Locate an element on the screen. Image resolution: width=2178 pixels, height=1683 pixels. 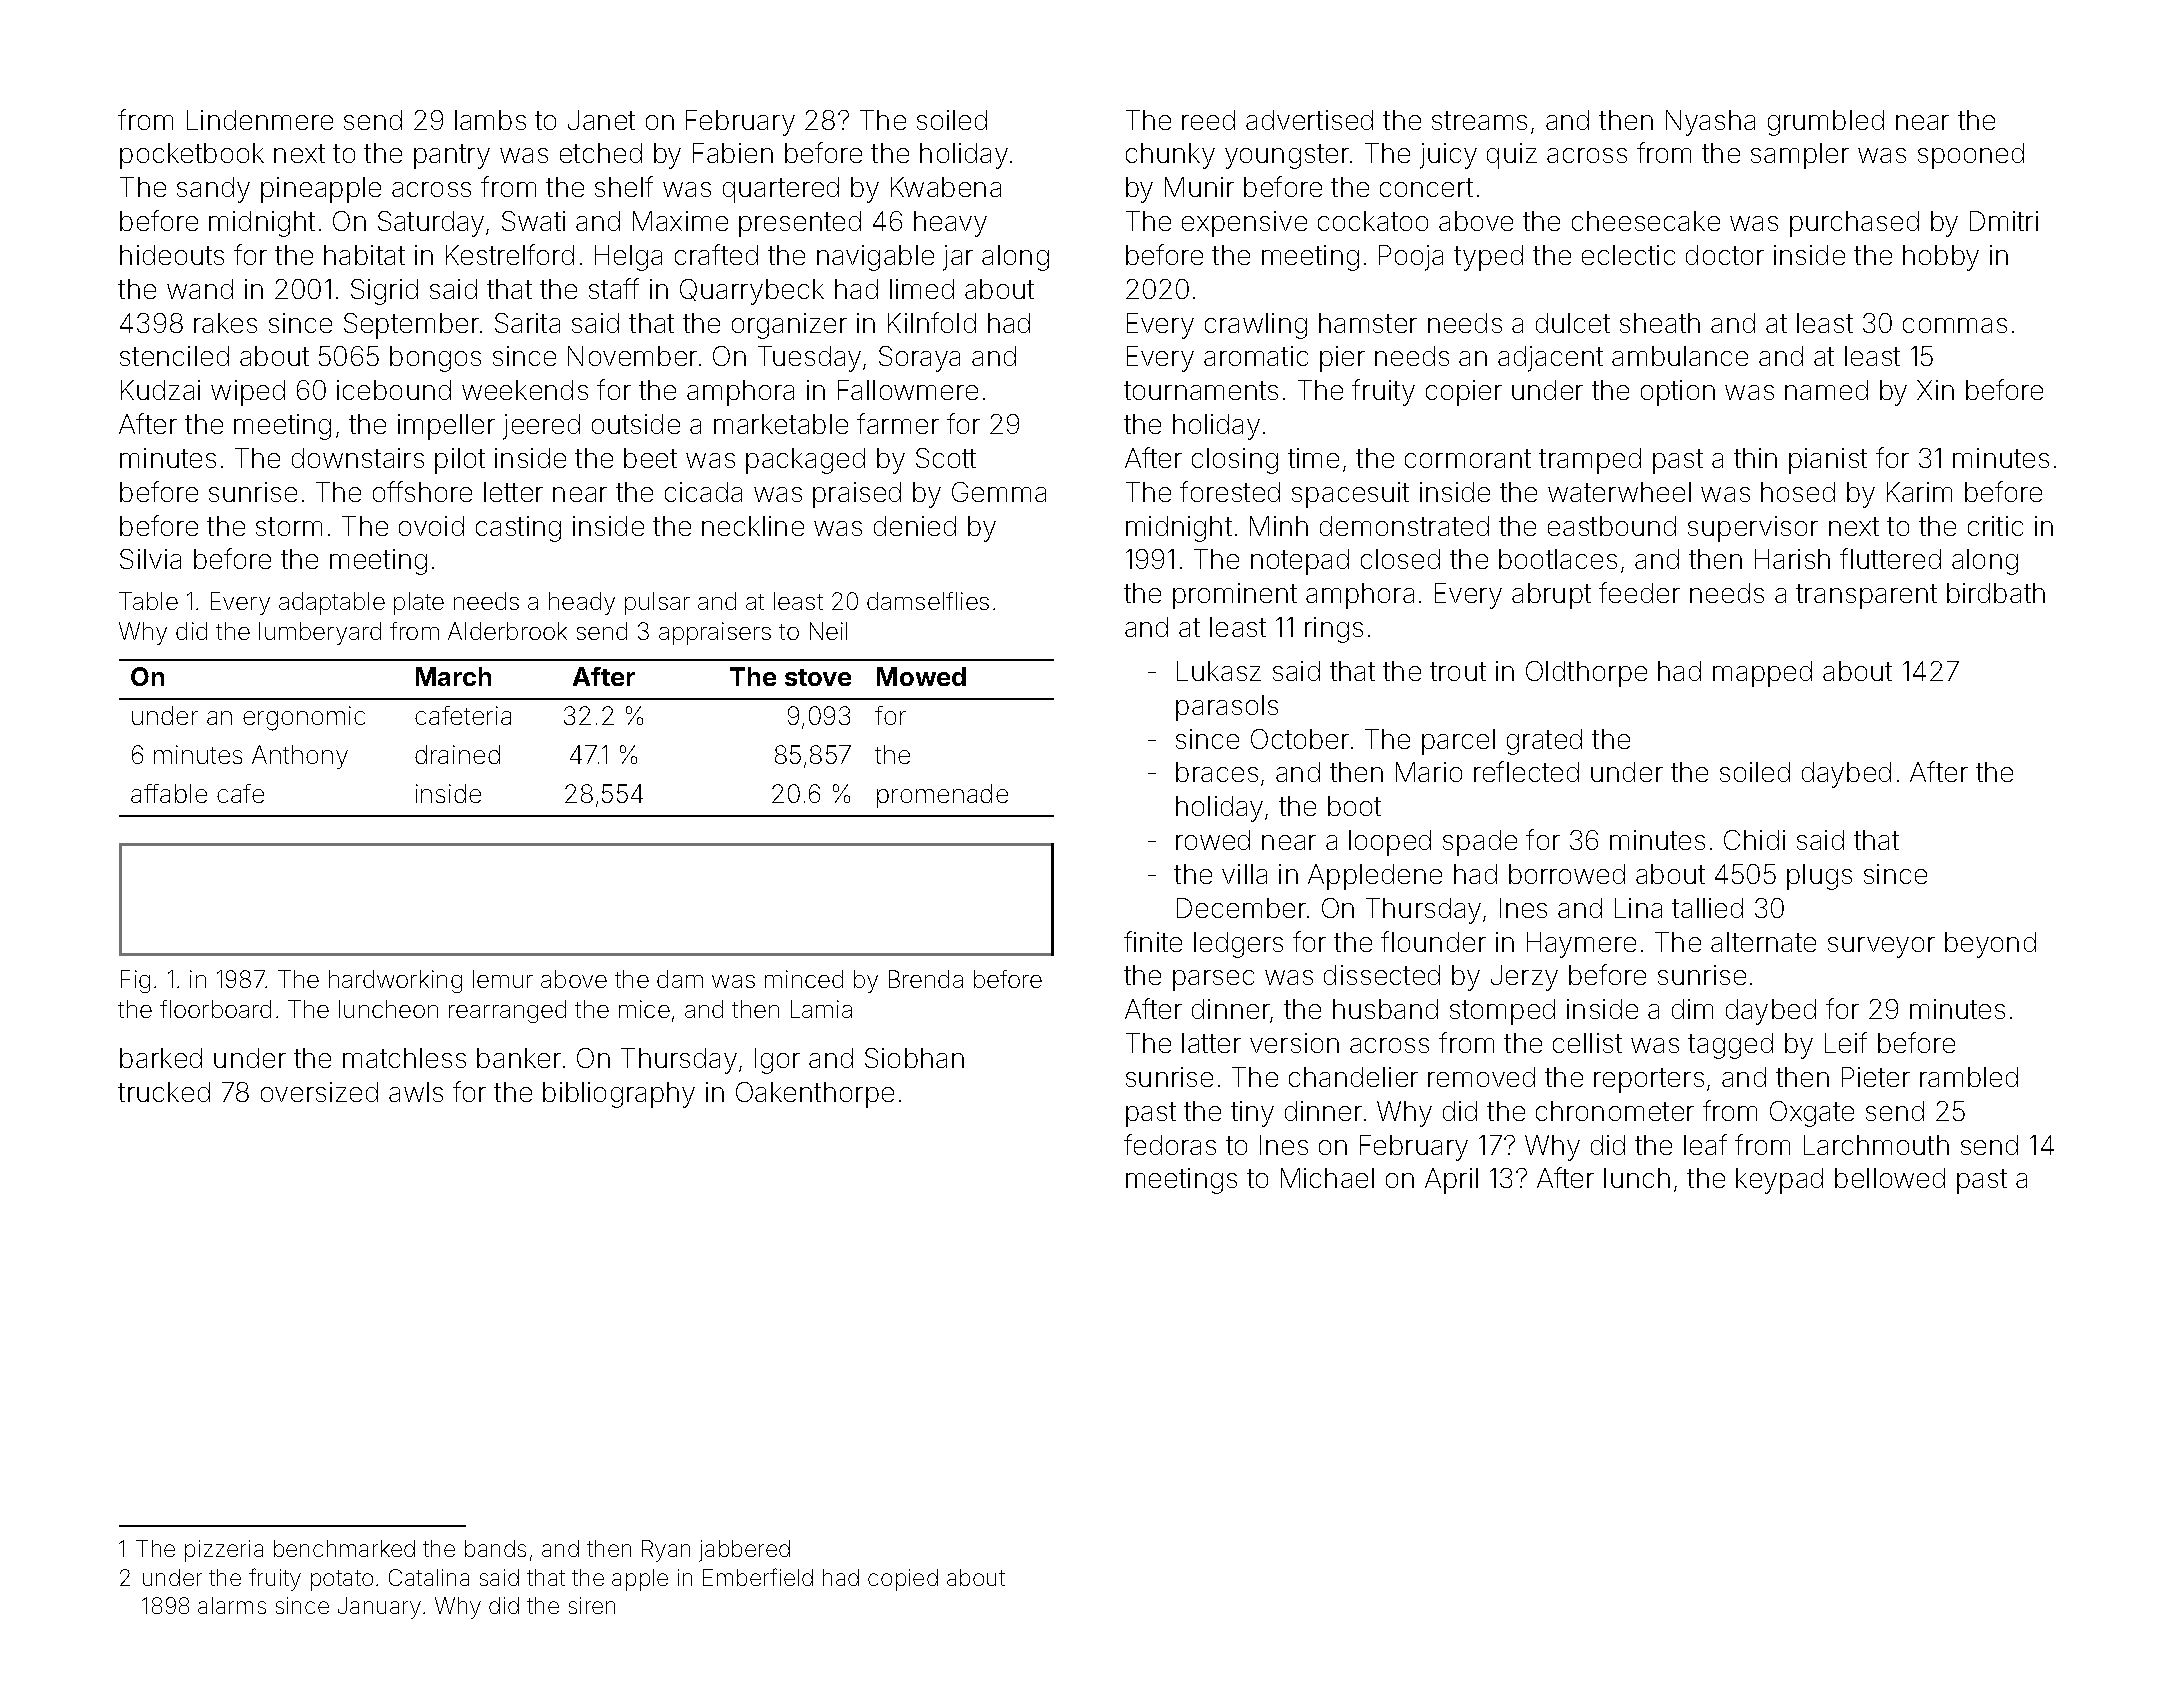
Lindenmere is located at coordinates (260, 120).
